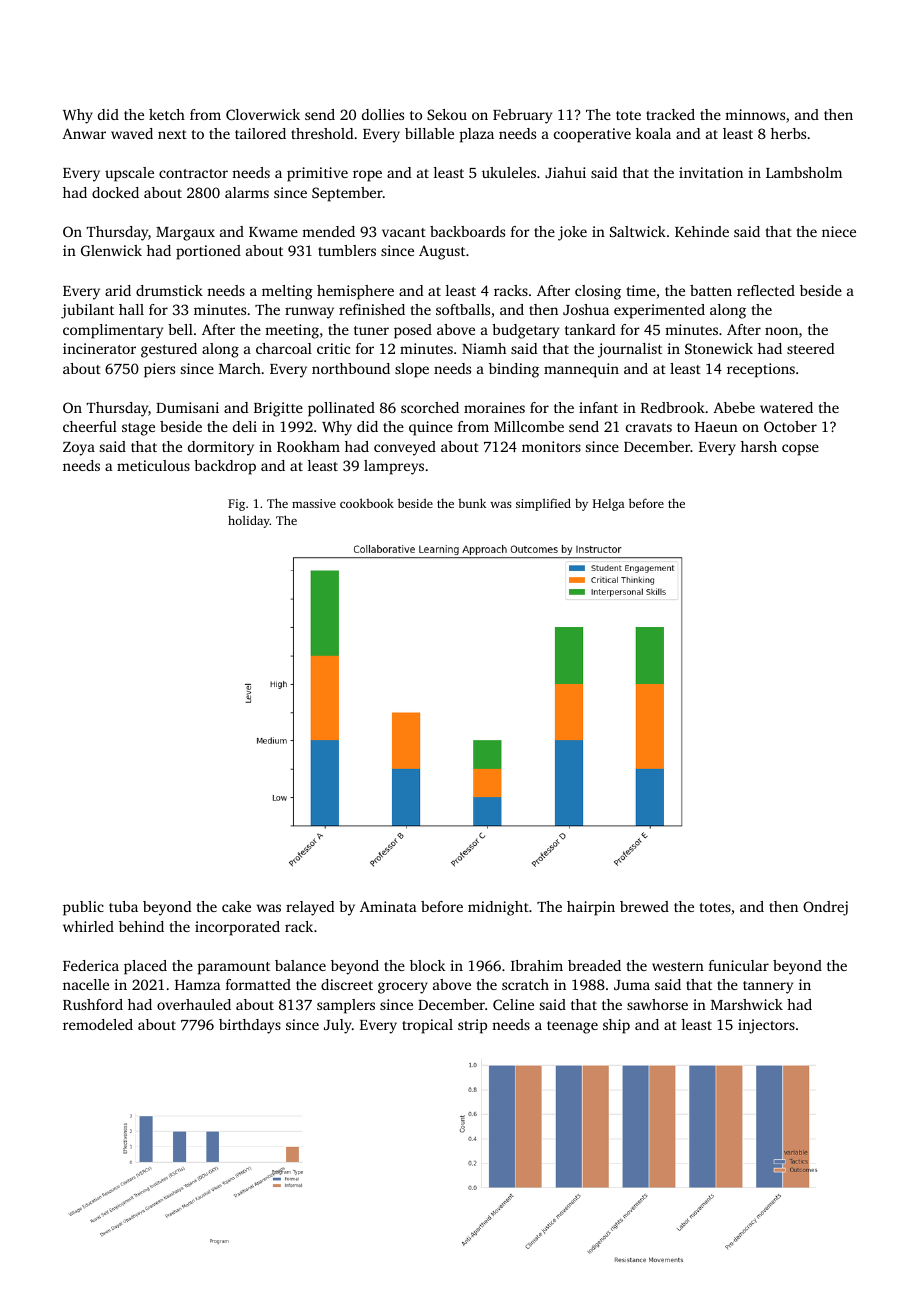  I want to click on incinerator, so click(99, 348).
